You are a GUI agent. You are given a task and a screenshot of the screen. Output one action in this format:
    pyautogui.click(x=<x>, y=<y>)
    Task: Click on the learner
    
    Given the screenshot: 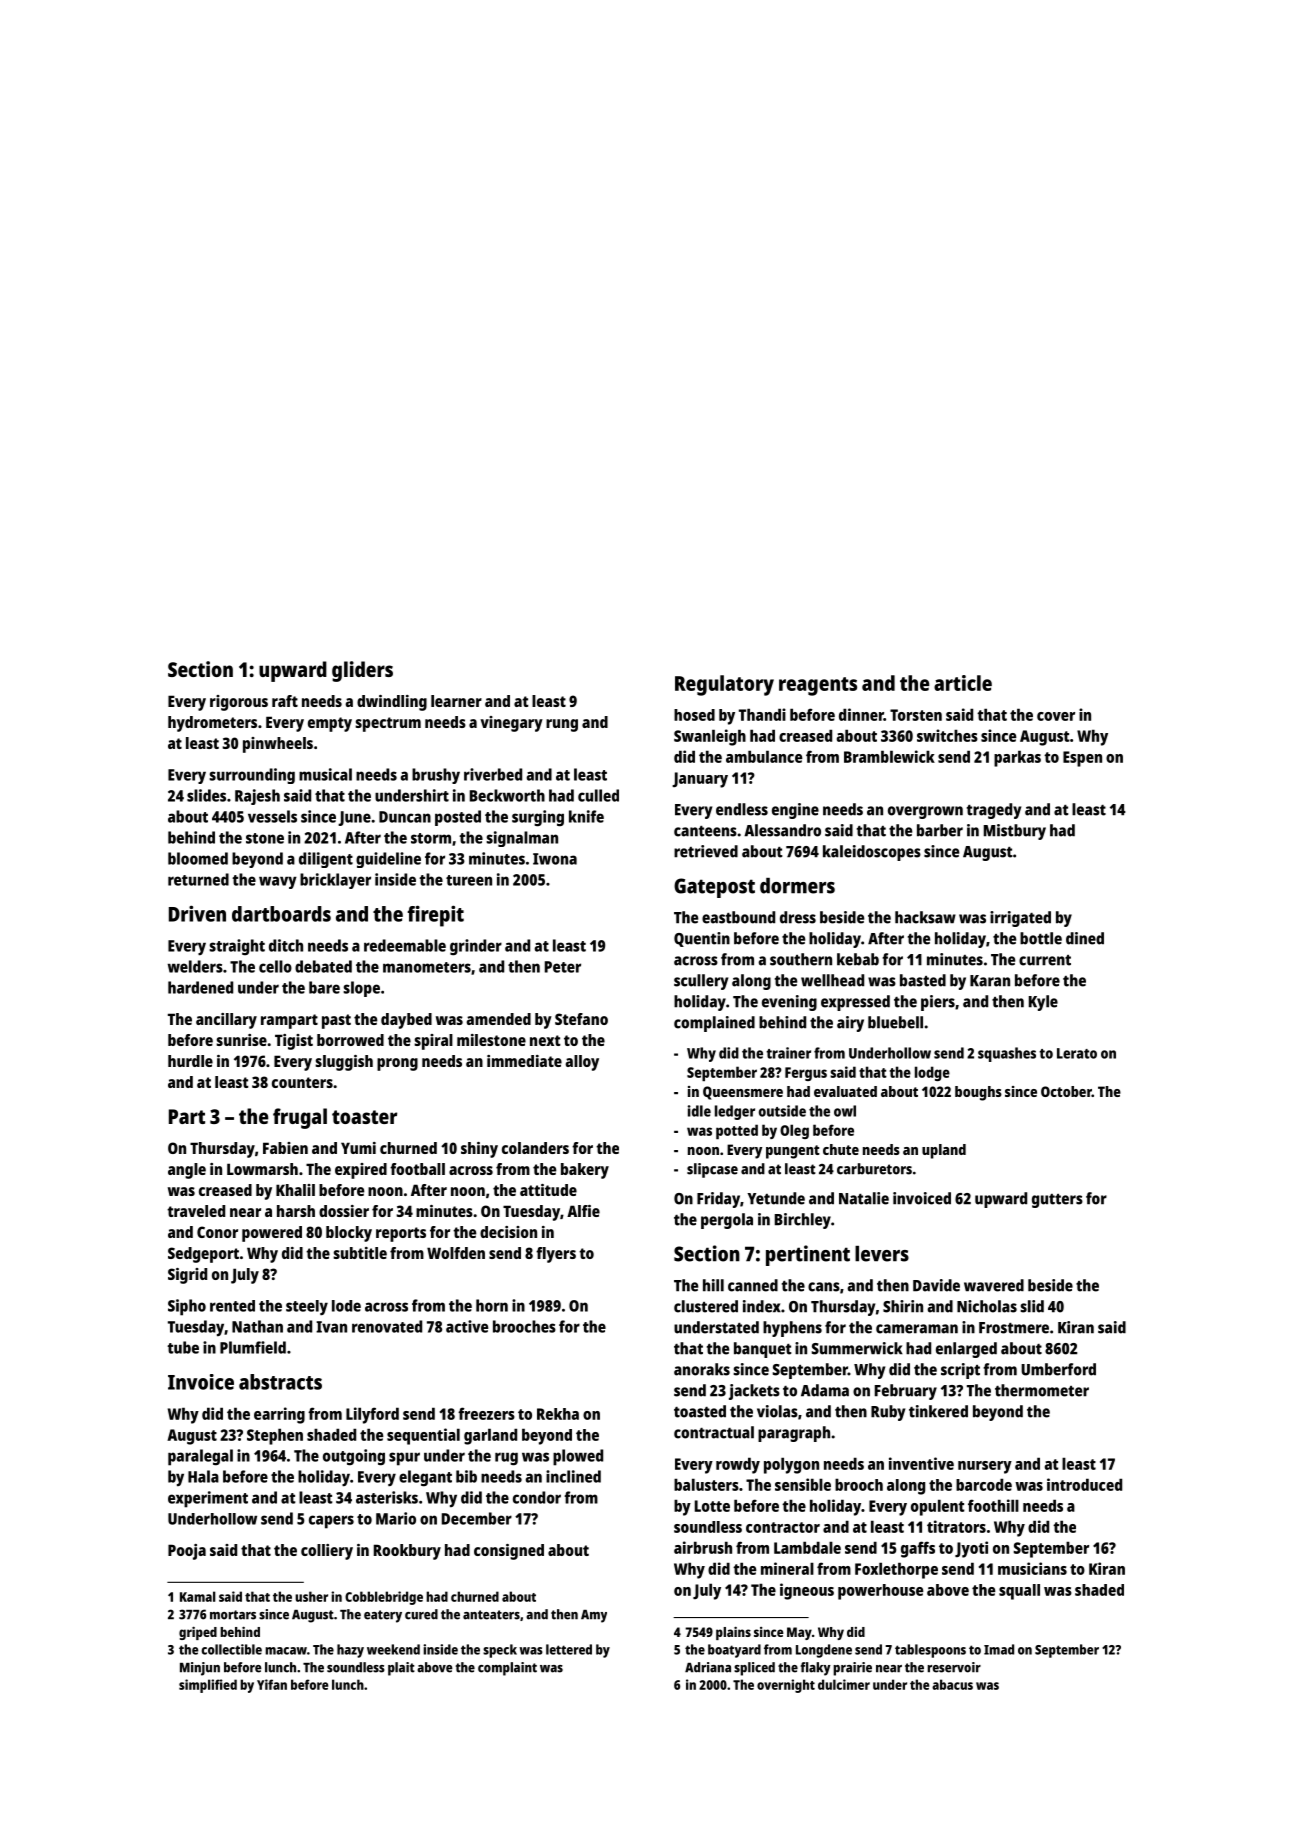 What is the action you would take?
    pyautogui.click(x=456, y=701)
